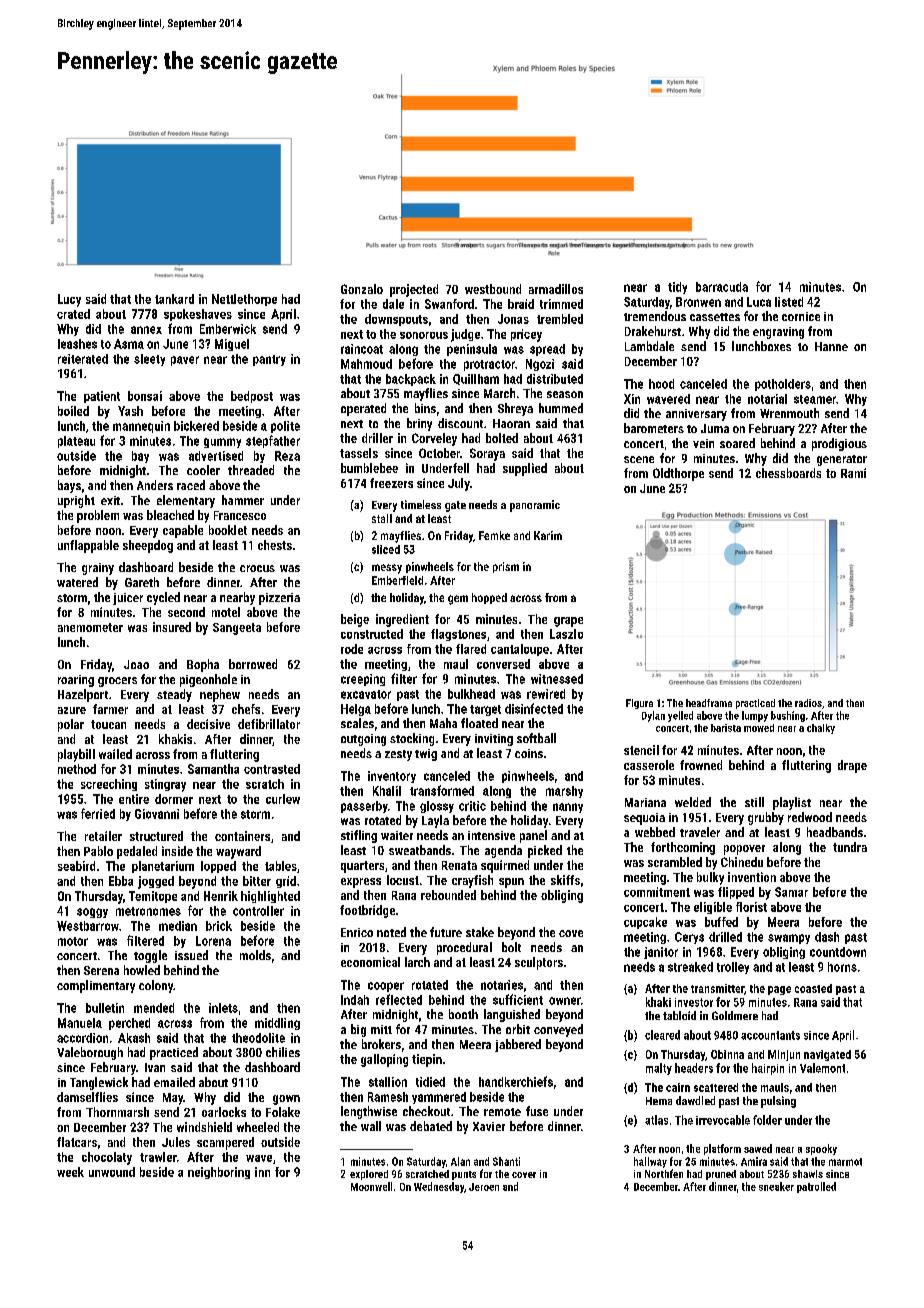  Describe the element at coordinates (754, 802) in the page. I see `still` at that location.
